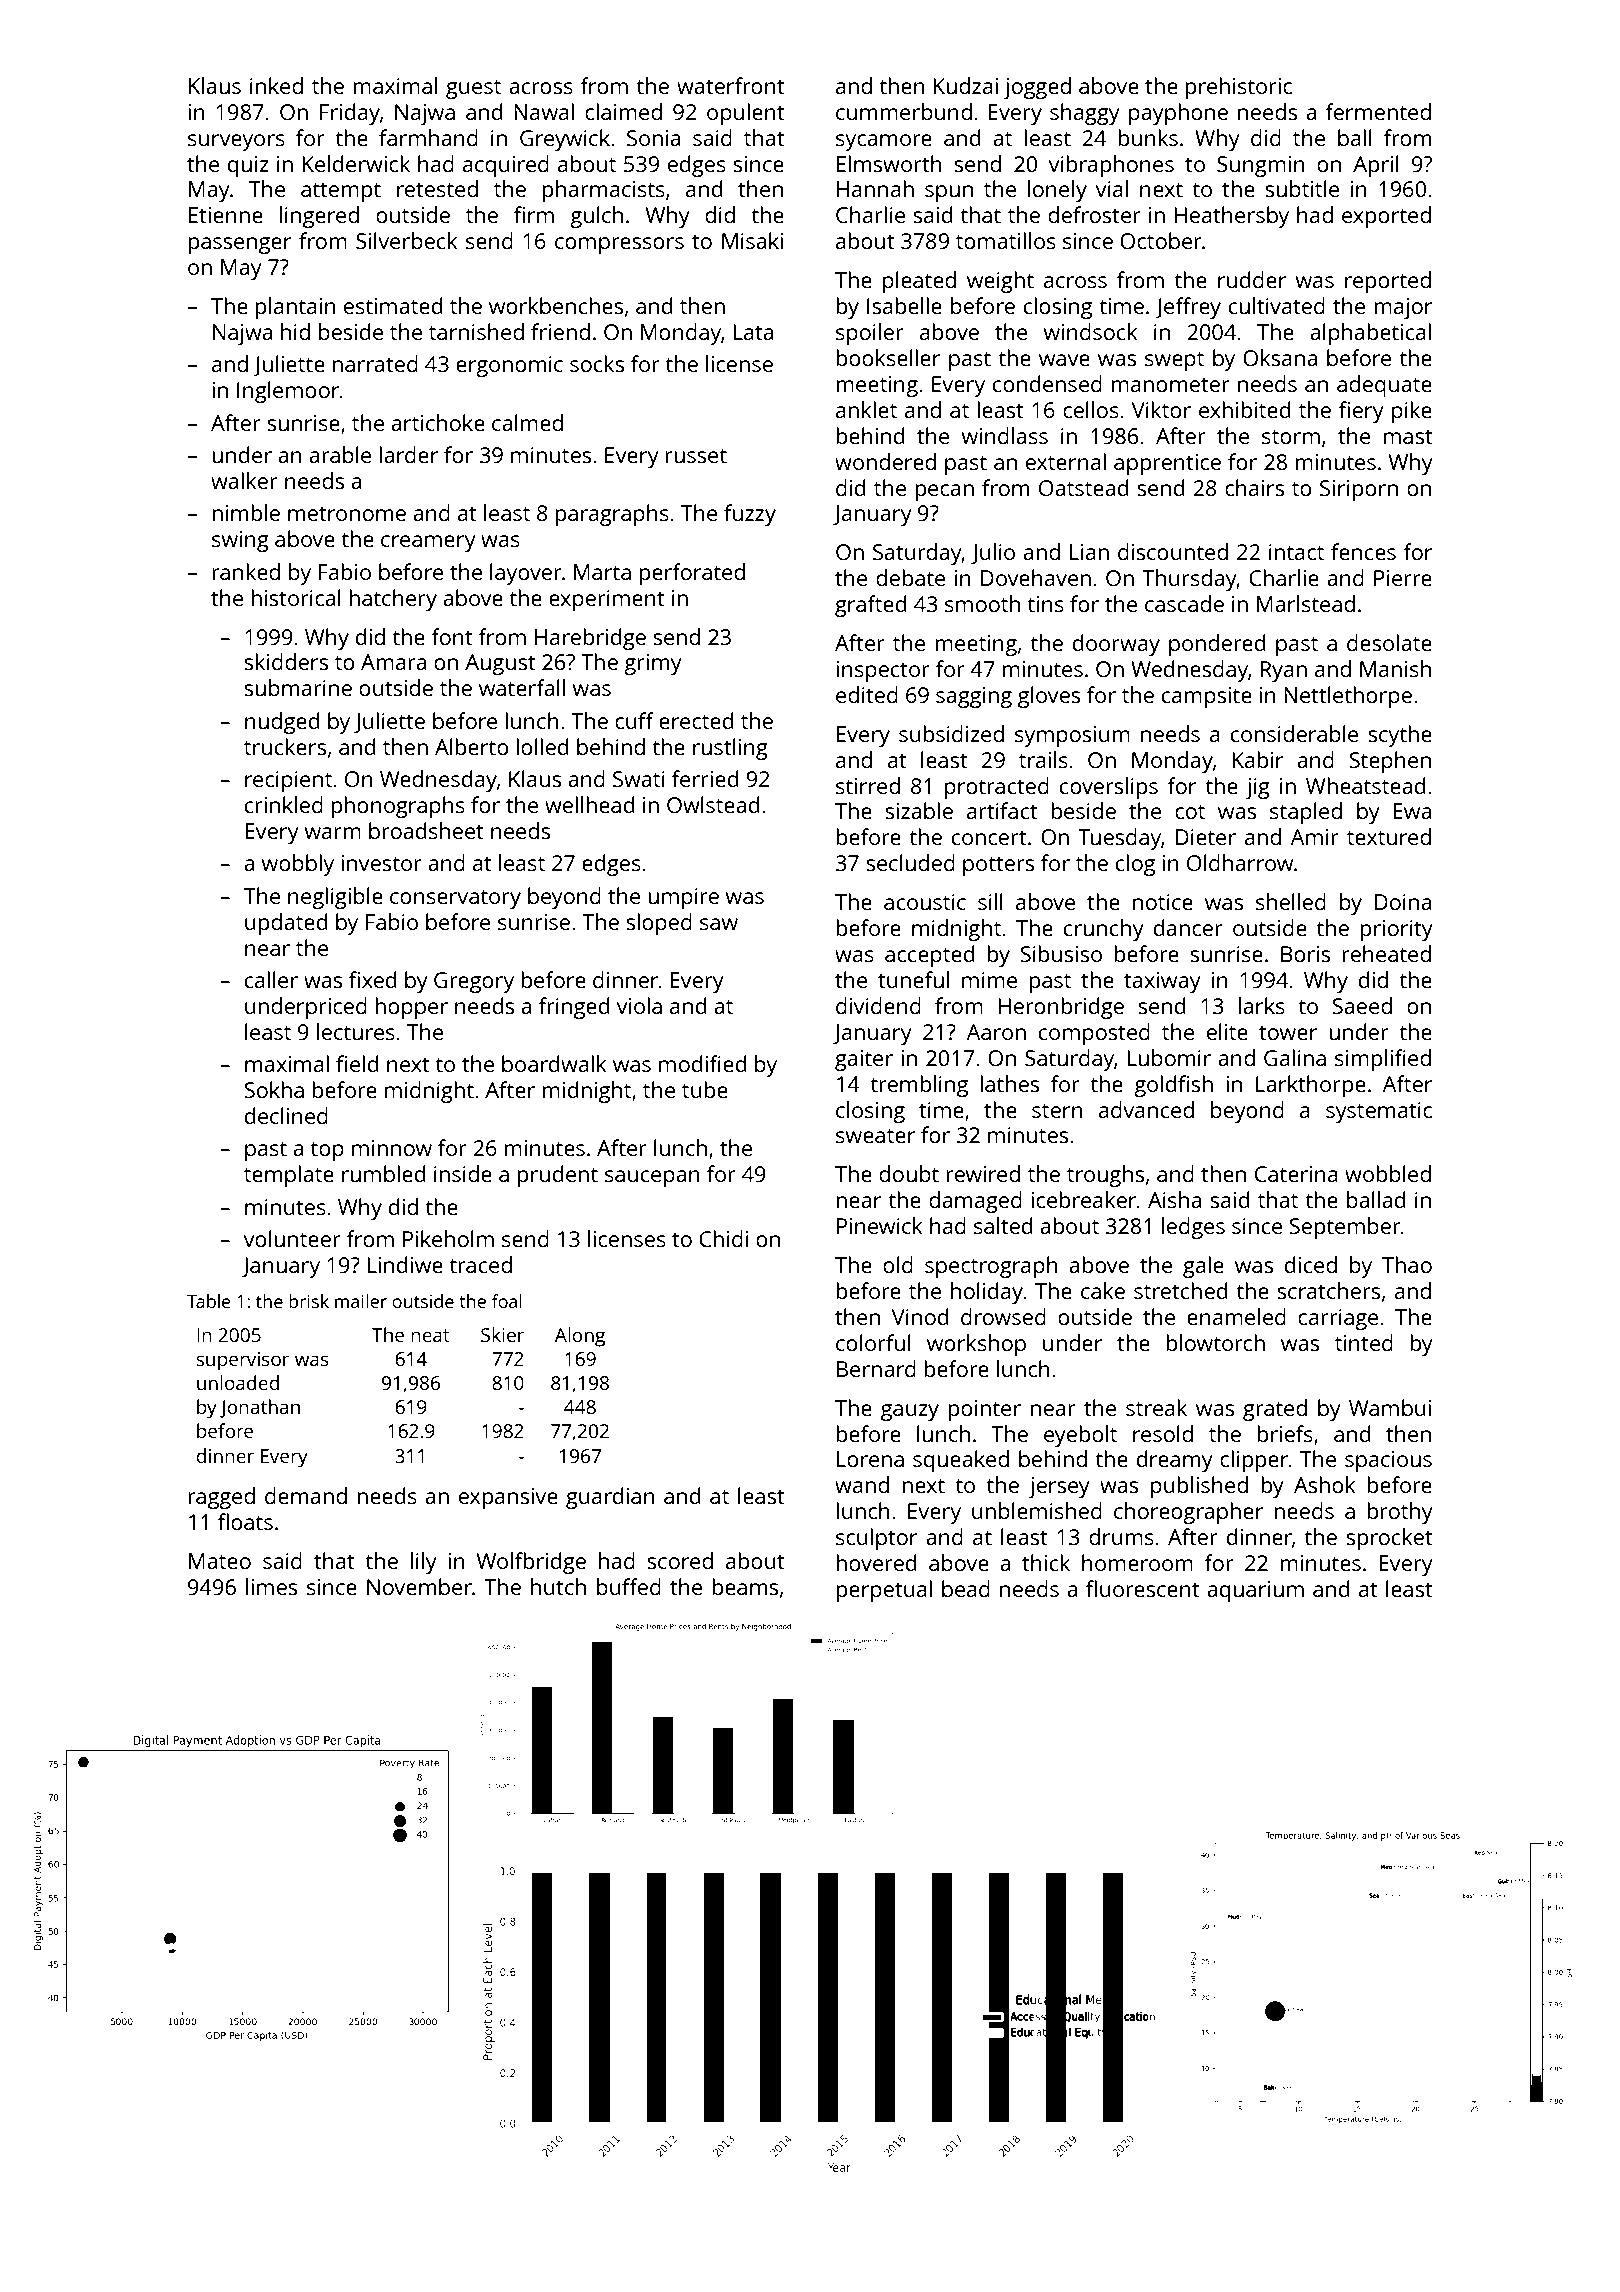  What do you see at coordinates (288, 781) in the screenshot?
I see `recipient` at bounding box center [288, 781].
